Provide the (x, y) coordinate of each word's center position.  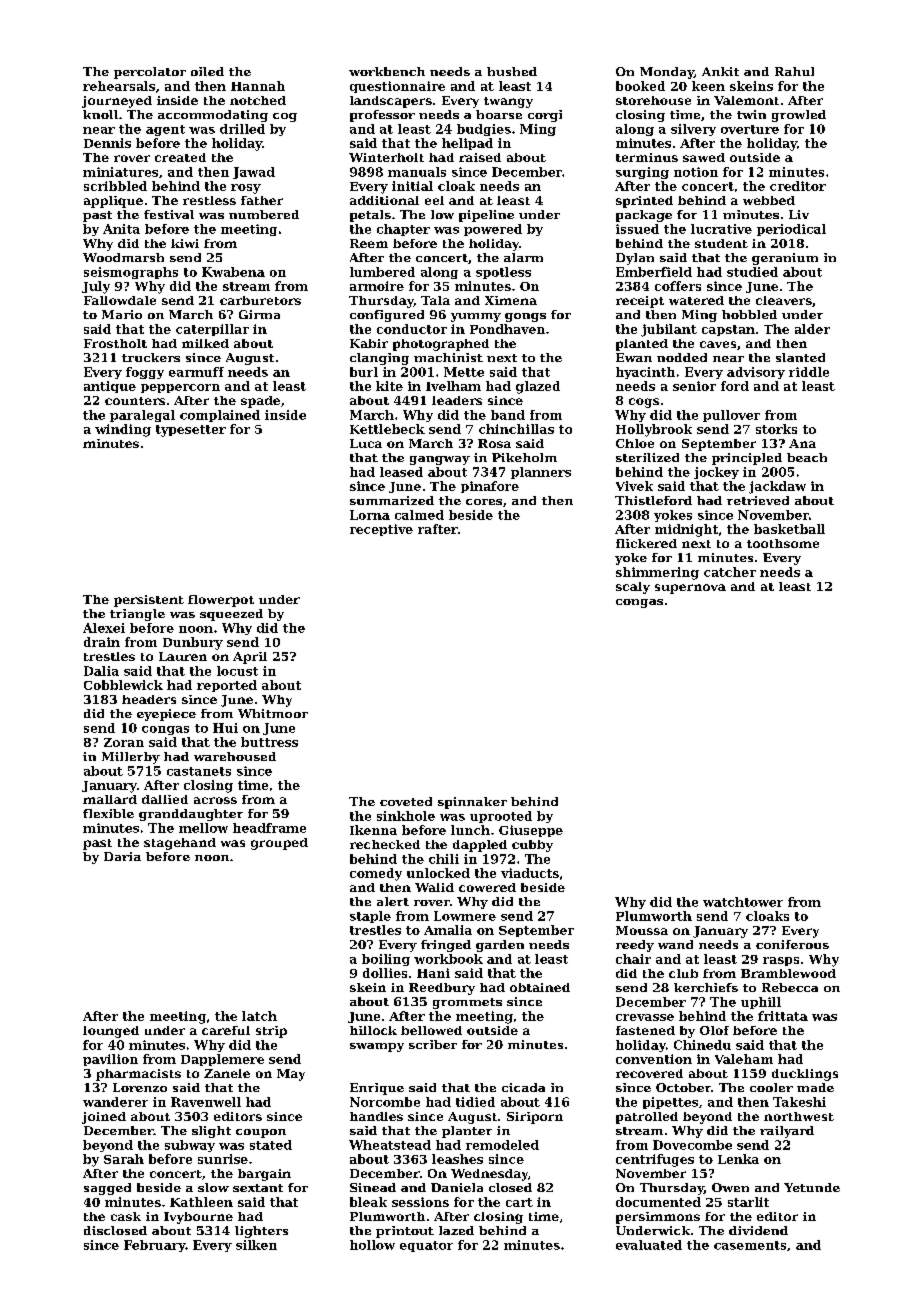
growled (799, 116)
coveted (406, 801)
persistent (149, 601)
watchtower (743, 902)
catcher (730, 572)
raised (480, 157)
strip (271, 1032)
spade (260, 402)
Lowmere (465, 916)
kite (389, 386)
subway (190, 1146)
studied (752, 272)
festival (169, 214)
